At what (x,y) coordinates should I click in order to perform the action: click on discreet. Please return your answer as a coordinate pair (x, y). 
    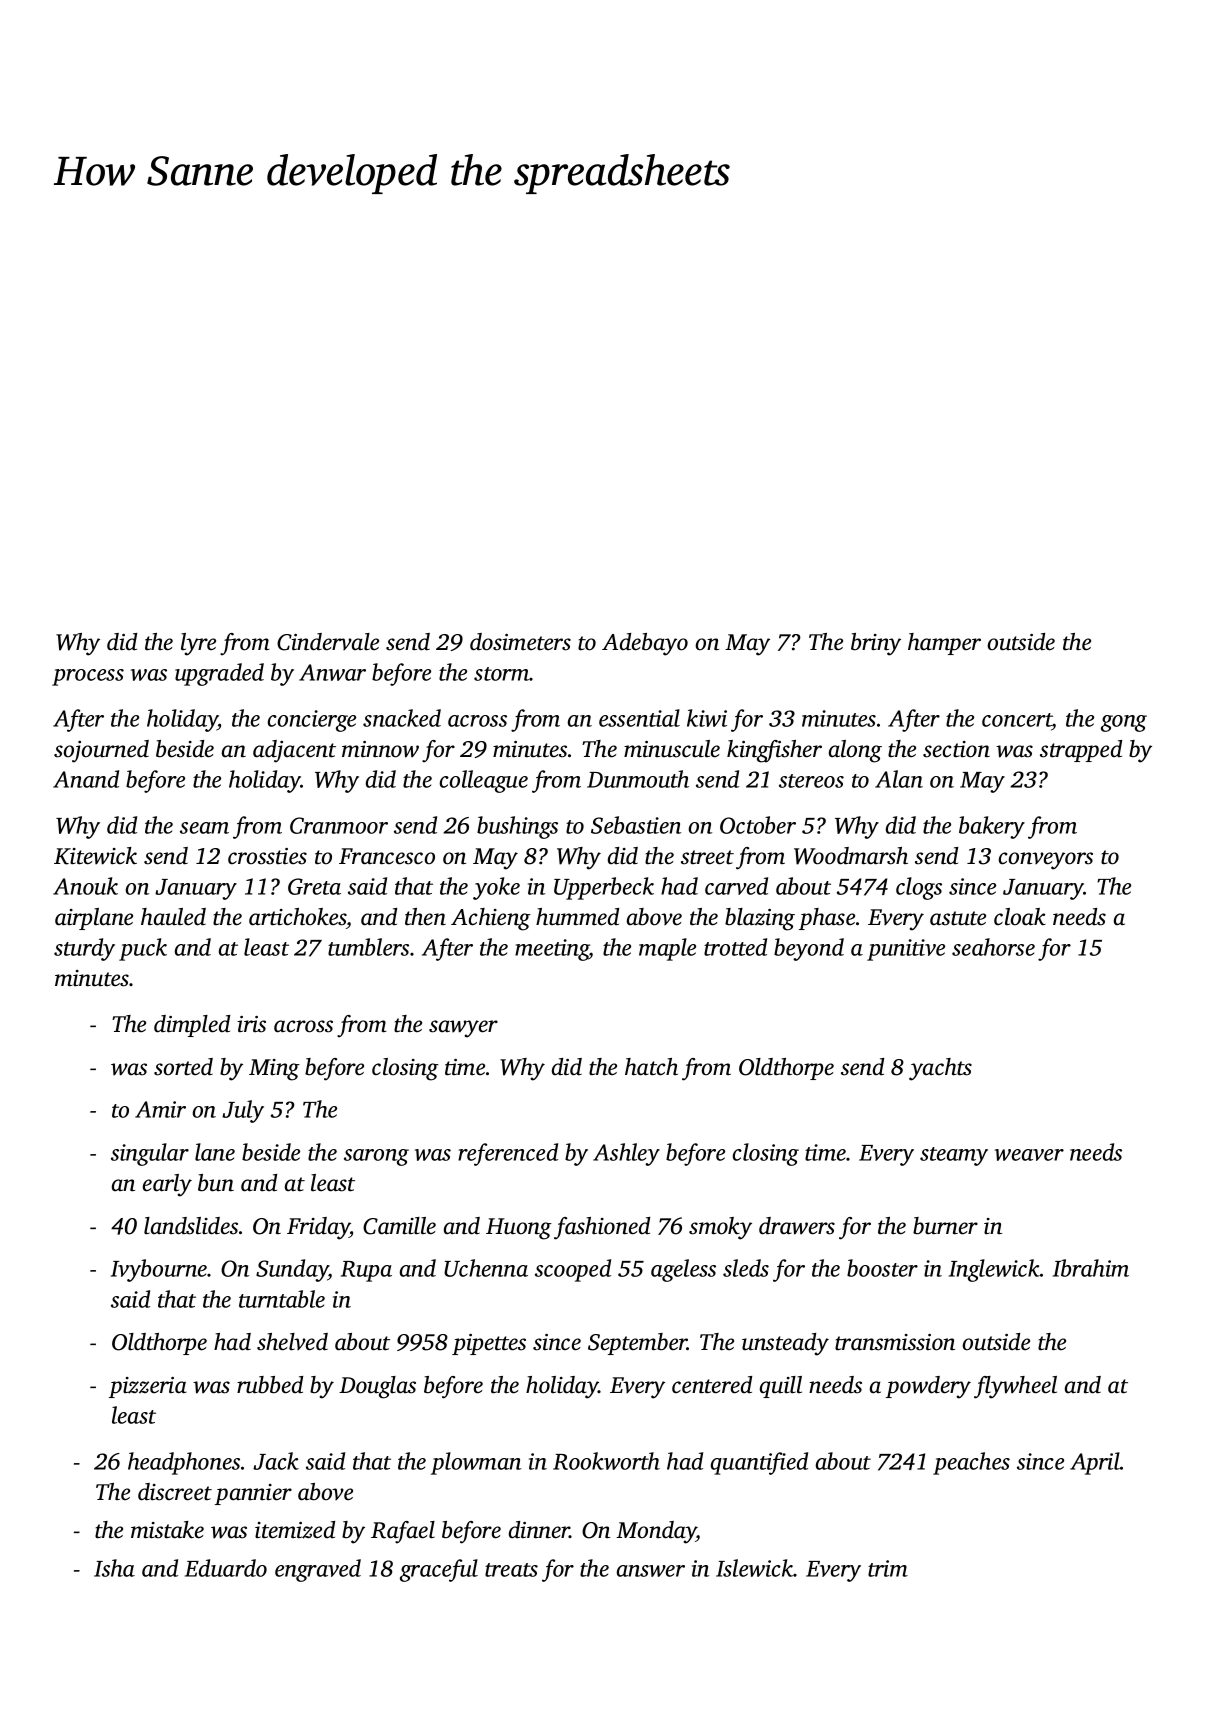
    Looking at the image, I should click on (175, 1492).
